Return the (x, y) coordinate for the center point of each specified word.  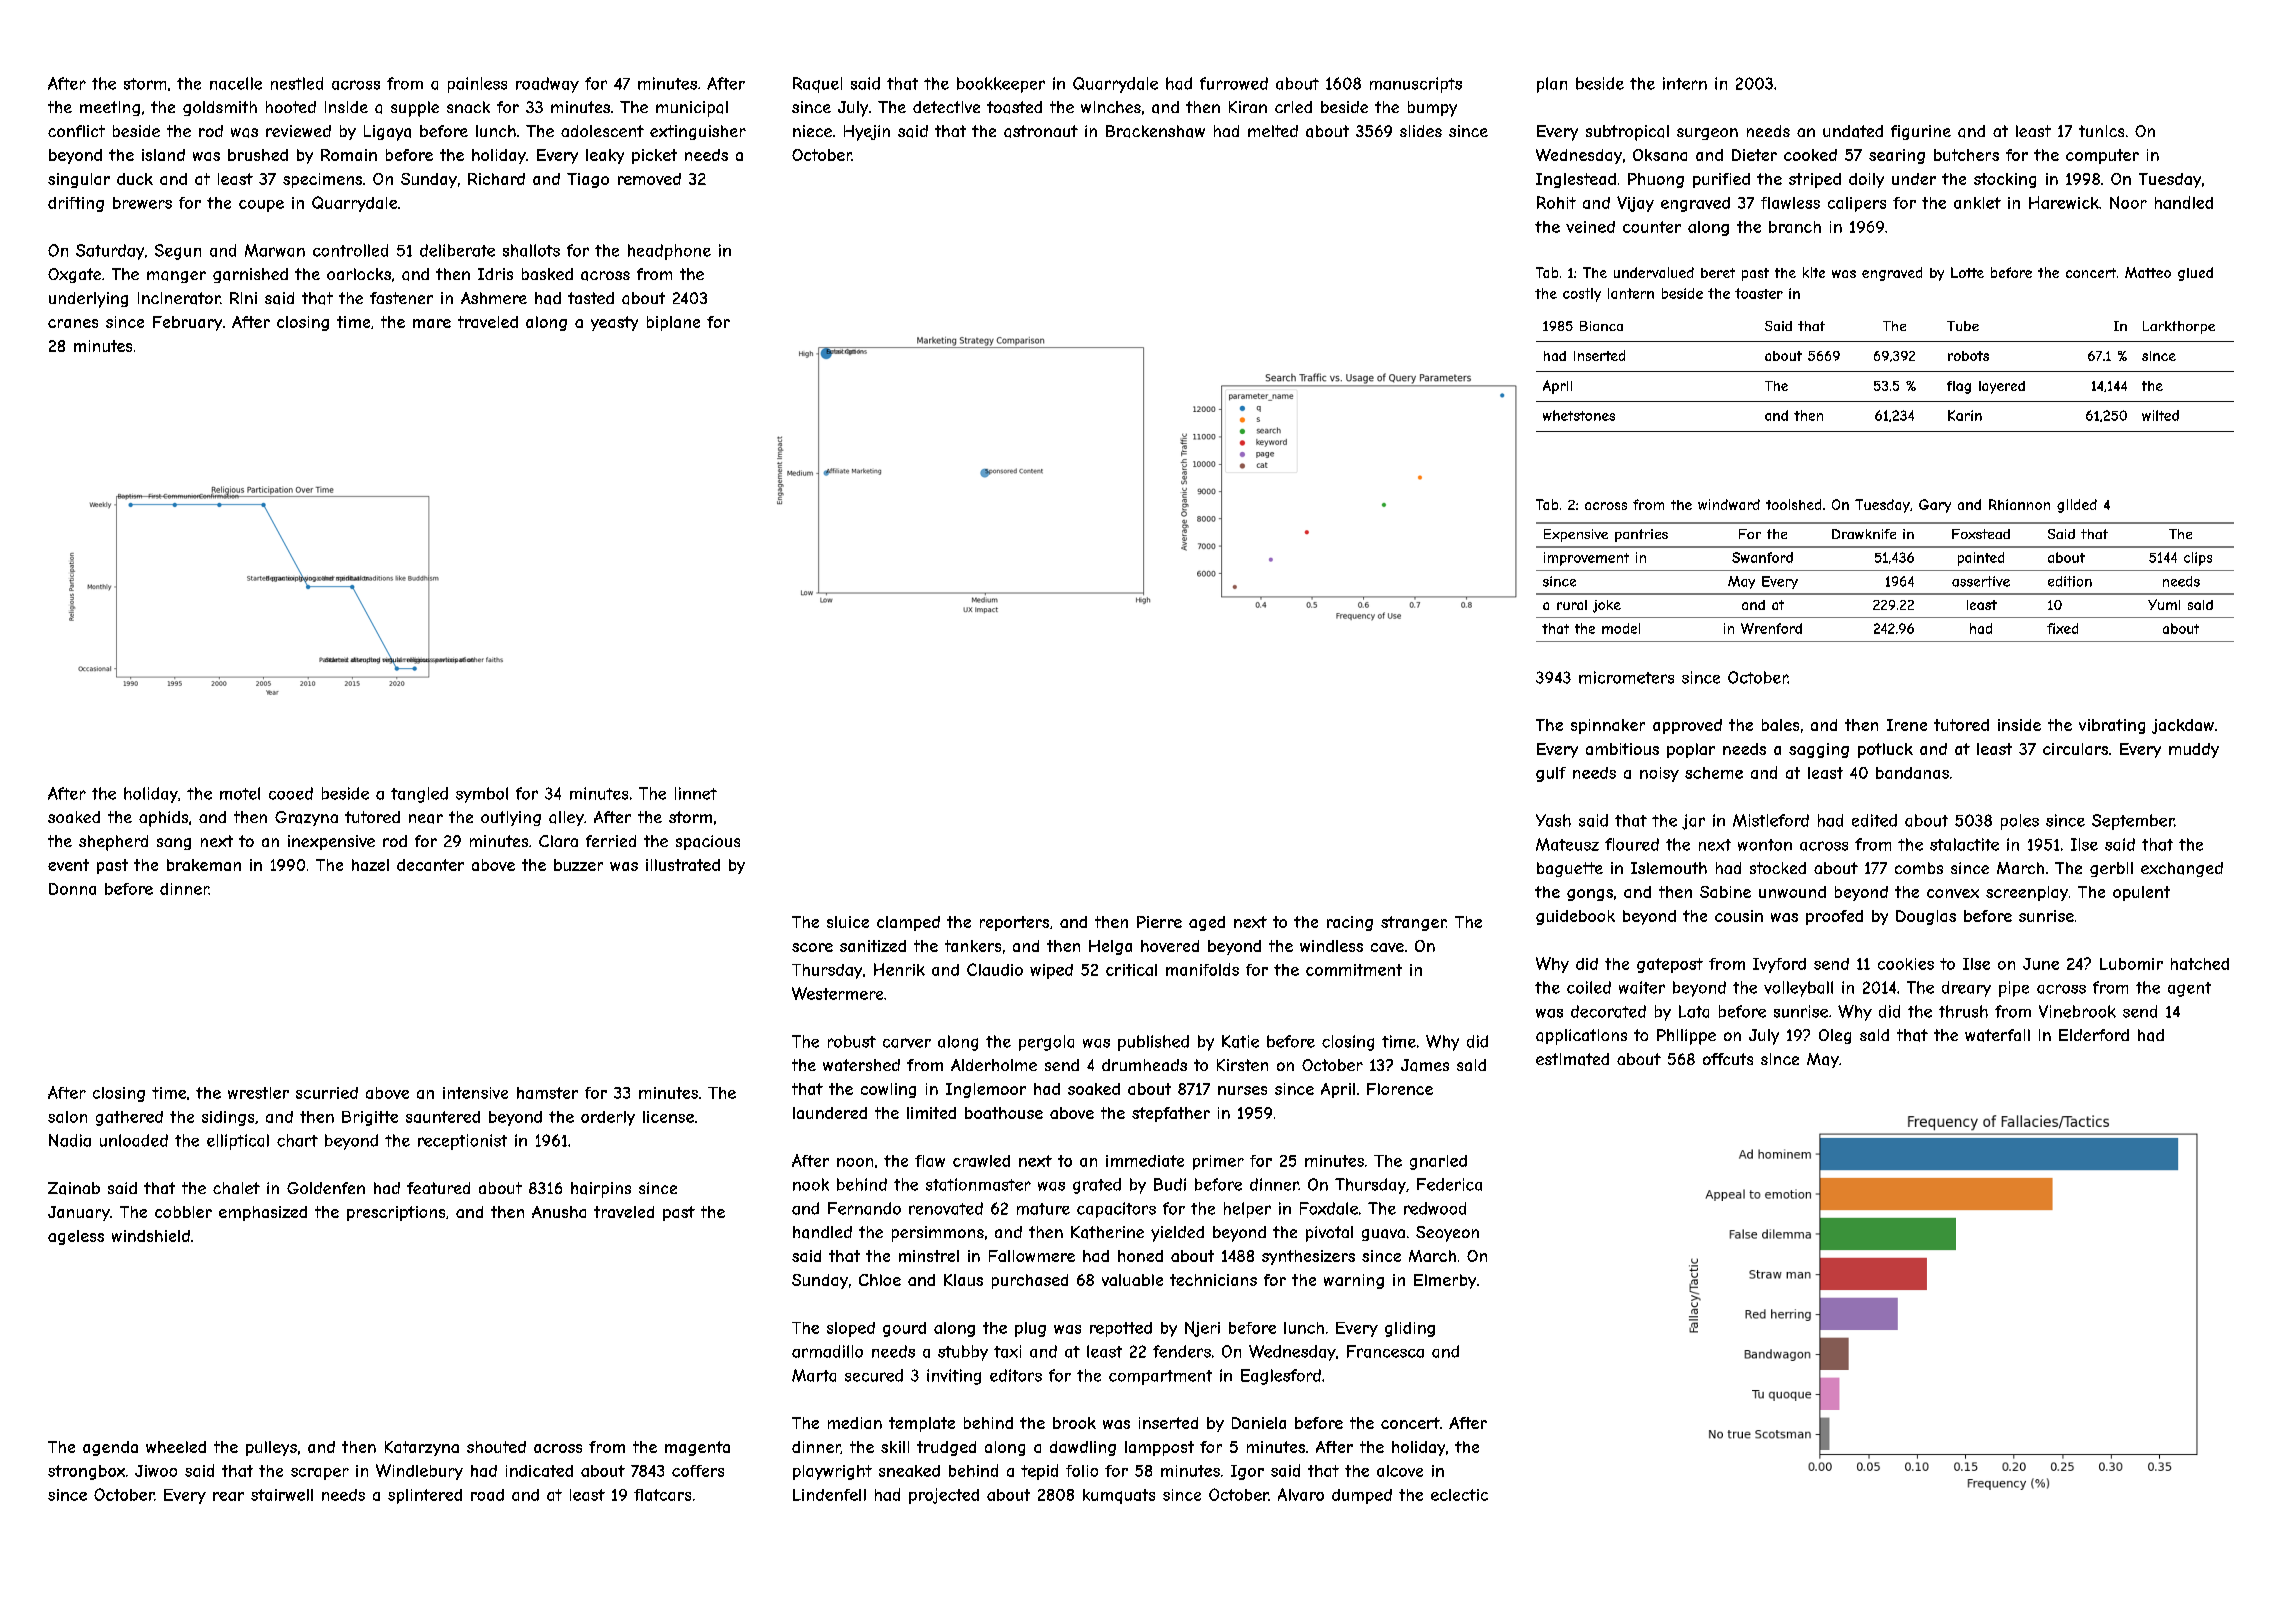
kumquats (1119, 1496)
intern (1685, 83)
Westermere (837, 993)
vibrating (2112, 726)
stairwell (282, 1495)
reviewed (298, 131)
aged (1207, 923)
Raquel (817, 85)
